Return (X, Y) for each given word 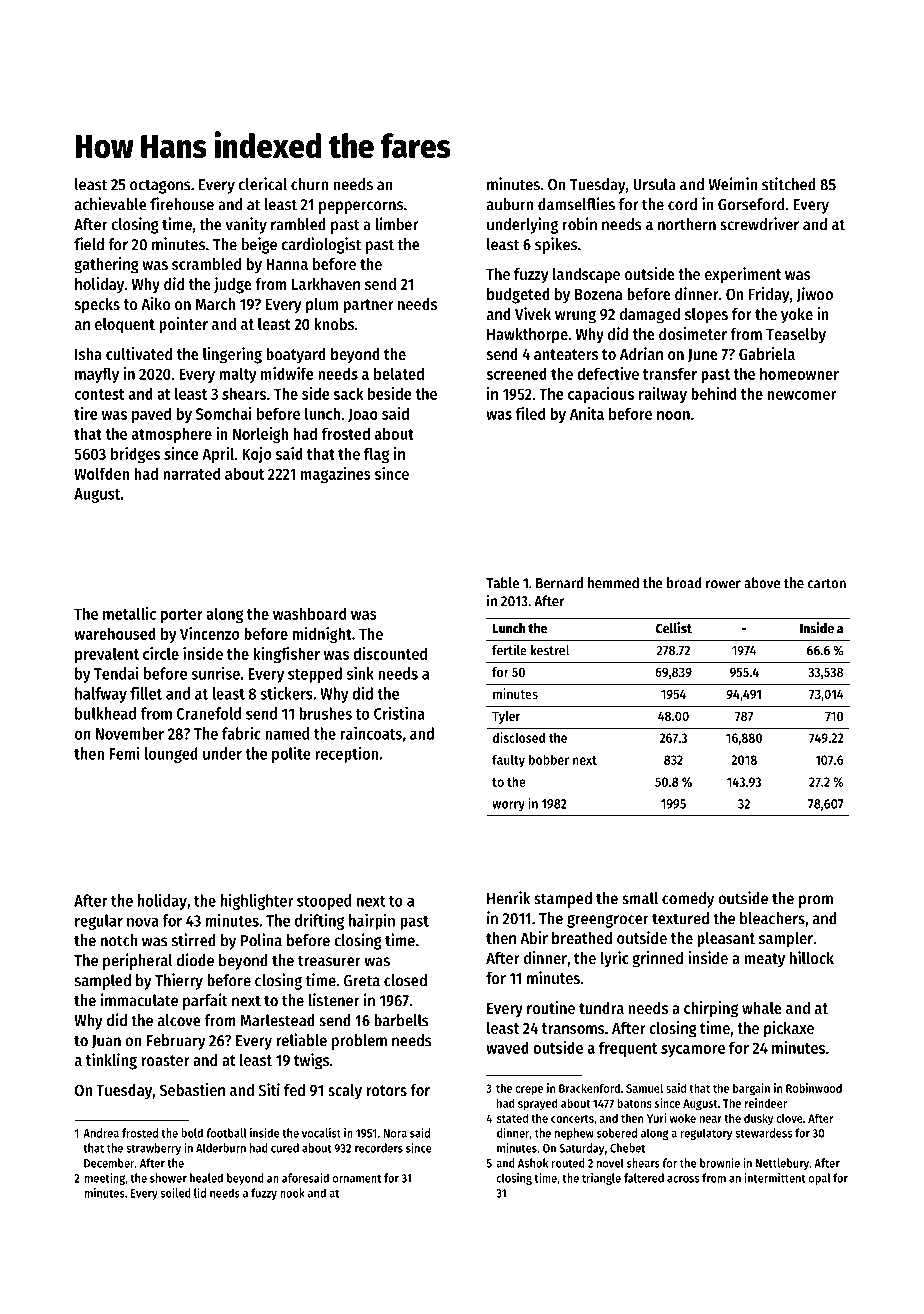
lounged (171, 755)
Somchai (224, 413)
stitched (789, 184)
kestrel (550, 650)
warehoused (115, 633)
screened (516, 373)
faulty (508, 761)
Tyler (506, 717)
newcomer (802, 395)
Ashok (533, 1163)
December (109, 1163)
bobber (549, 759)
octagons (160, 186)
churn (309, 184)
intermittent (775, 1178)
